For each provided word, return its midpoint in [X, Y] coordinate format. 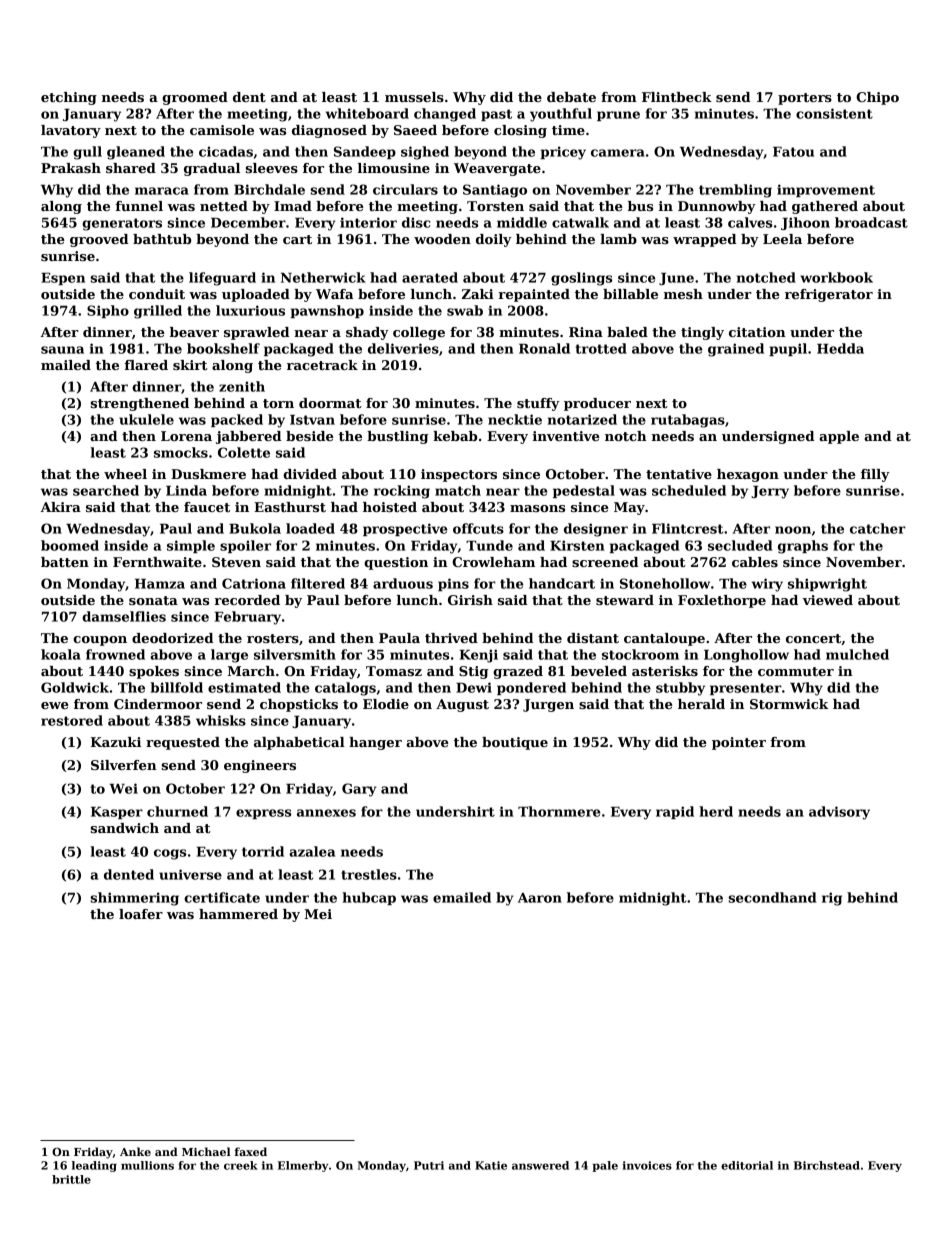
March [251, 671]
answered [540, 1165]
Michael [206, 1151]
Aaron [540, 898]
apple [839, 437]
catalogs [345, 689]
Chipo [877, 98]
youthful [561, 115]
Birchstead [827, 1165]
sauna [62, 350]
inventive [566, 436]
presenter [746, 689]
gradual [212, 169]
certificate [222, 897]
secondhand [772, 897]
